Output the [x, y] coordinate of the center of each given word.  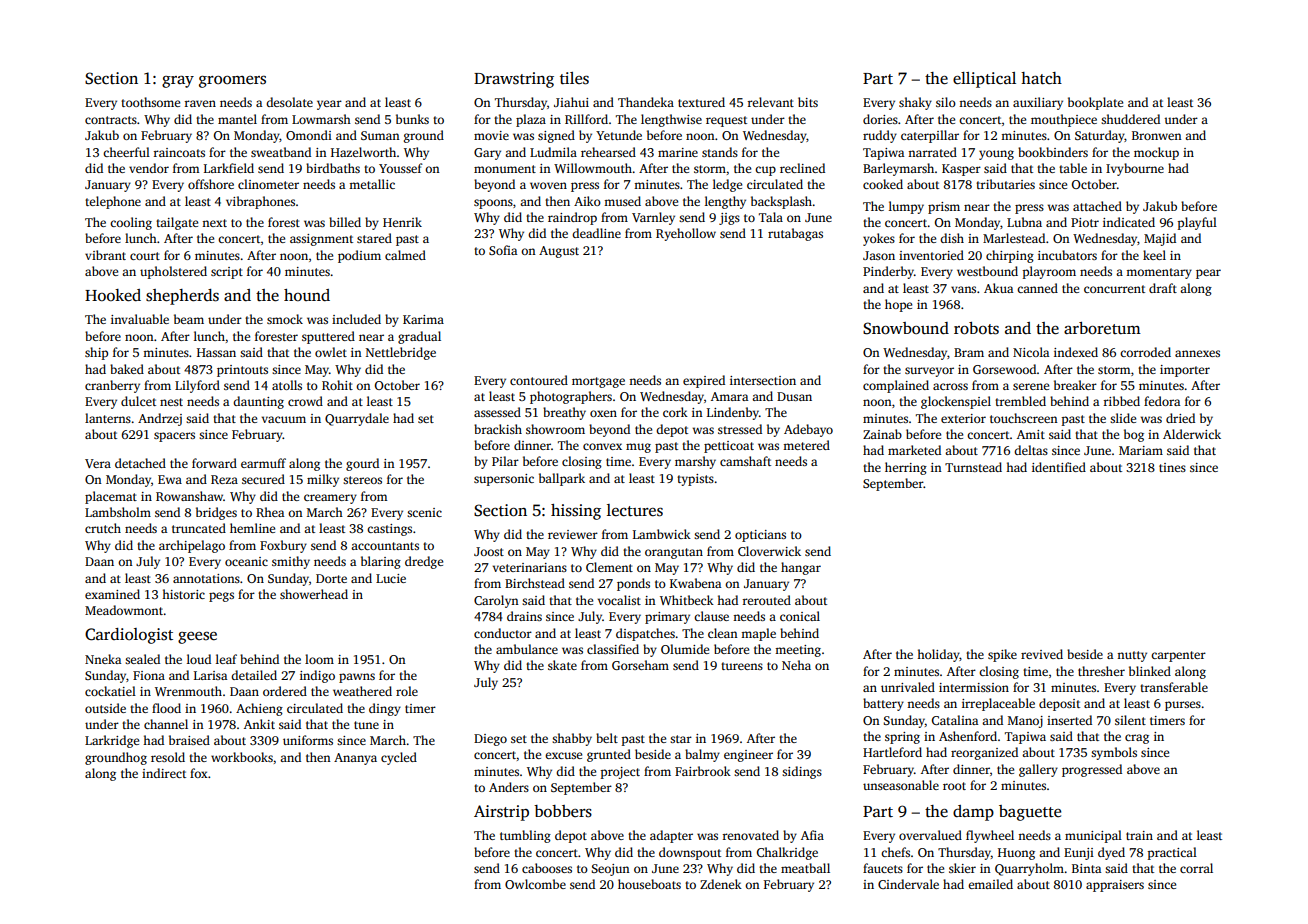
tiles [574, 78]
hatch [1041, 78]
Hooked [113, 295]
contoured [539, 380]
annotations [206, 578]
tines [1172, 467]
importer [1185, 371]
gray [178, 82]
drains [524, 616]
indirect [164, 773]
